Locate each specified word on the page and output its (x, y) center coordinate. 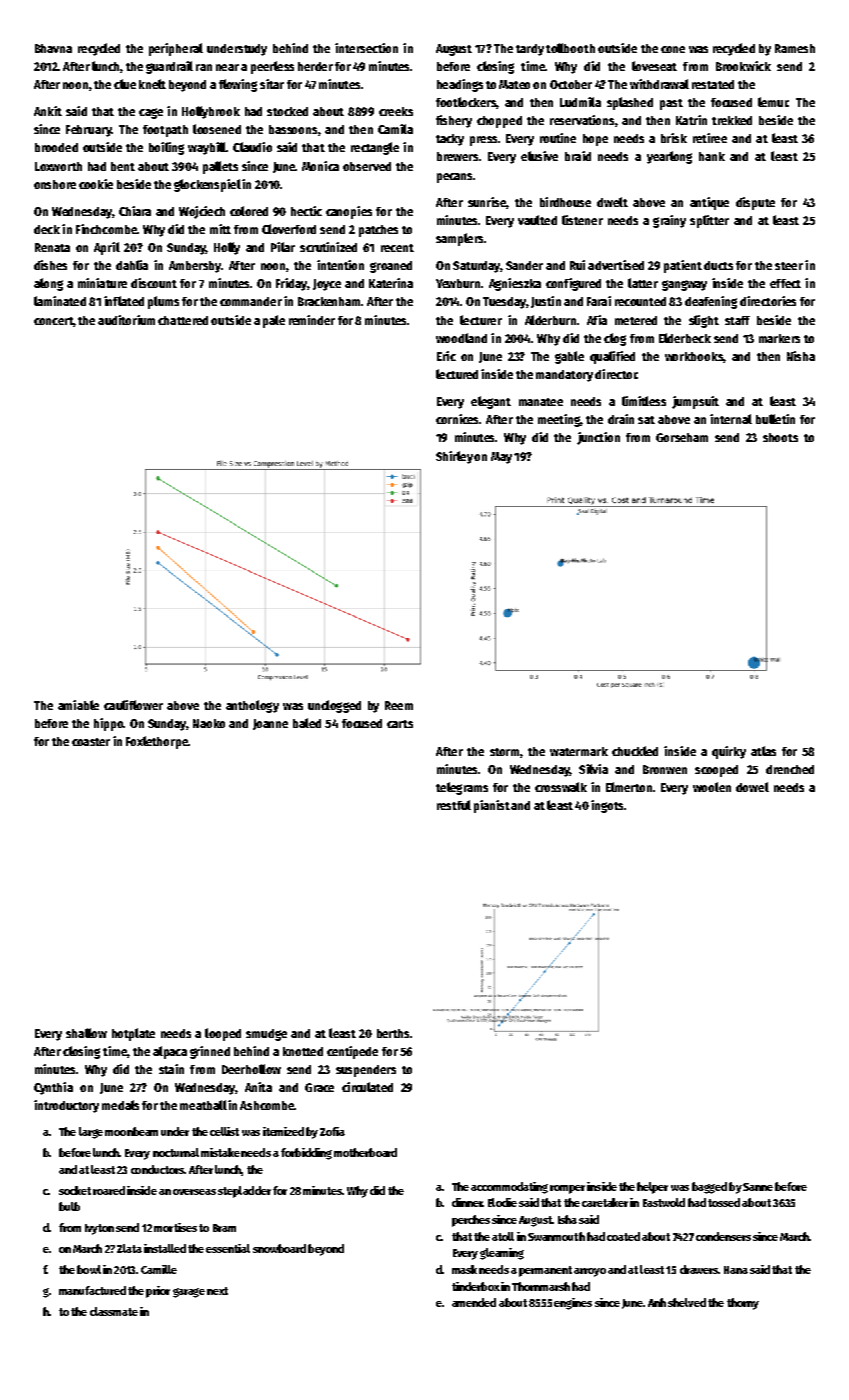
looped (223, 1034)
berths (393, 1033)
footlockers (466, 102)
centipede (352, 1052)
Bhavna (53, 48)
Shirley (454, 457)
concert (53, 321)
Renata (52, 247)
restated (713, 84)
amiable (78, 705)
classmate (114, 1311)
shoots (780, 437)
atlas (763, 751)
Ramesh (795, 48)
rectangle (375, 148)
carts (400, 724)
